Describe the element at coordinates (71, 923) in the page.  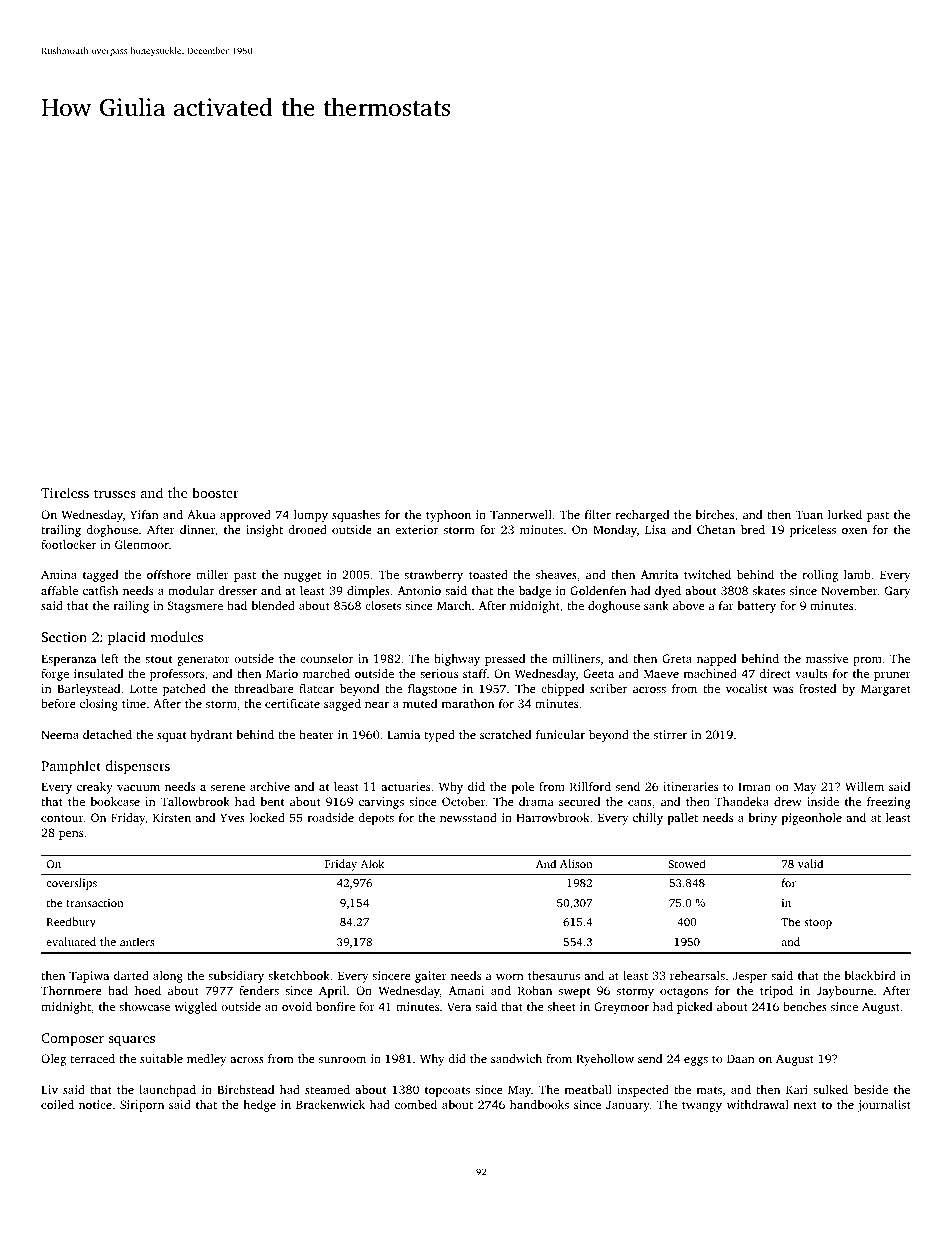
I see `Reedbury` at that location.
